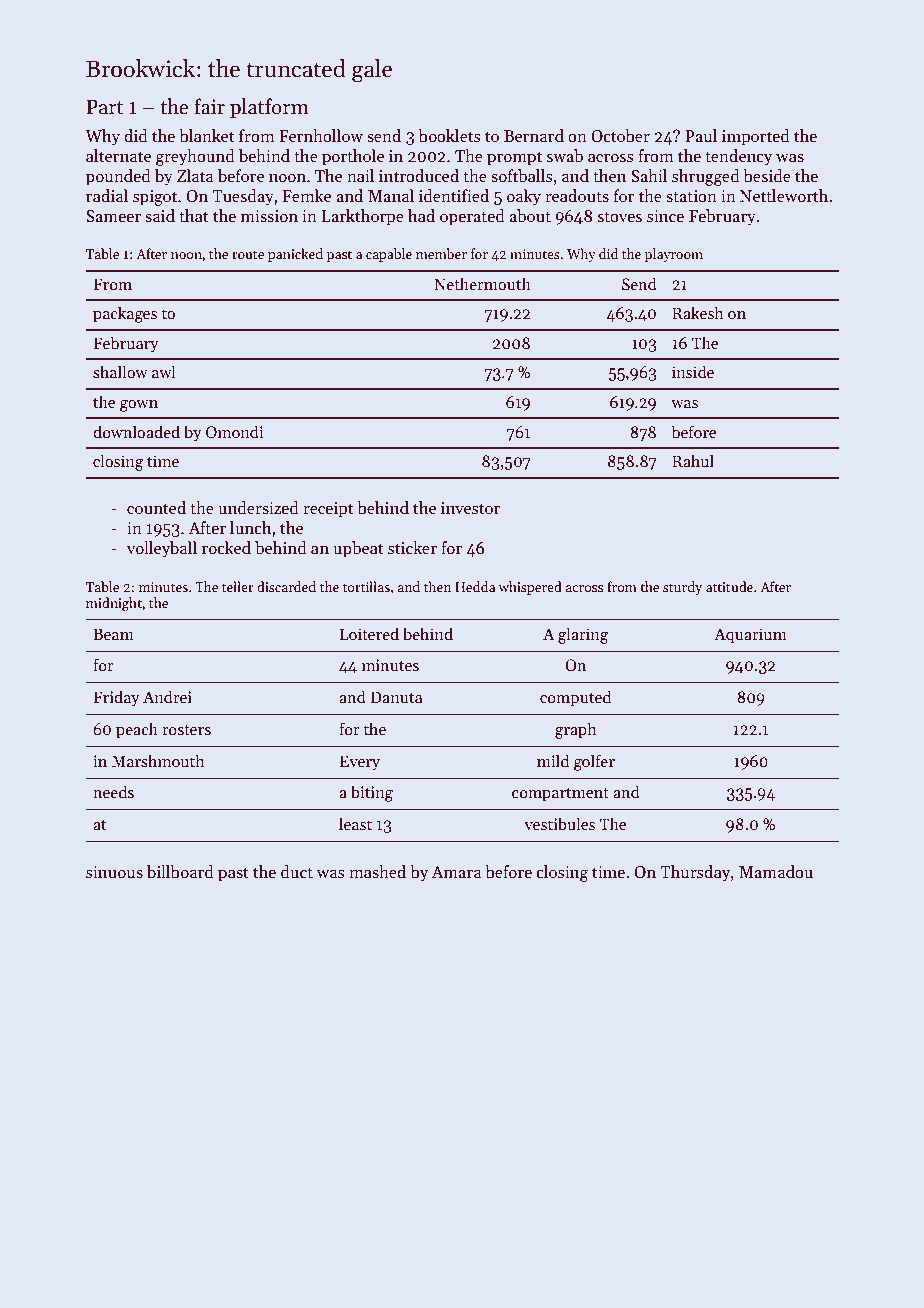 The height and width of the screenshot is (1308, 924). Describe the element at coordinates (369, 634) in the screenshot. I see `Loitered` at that location.
